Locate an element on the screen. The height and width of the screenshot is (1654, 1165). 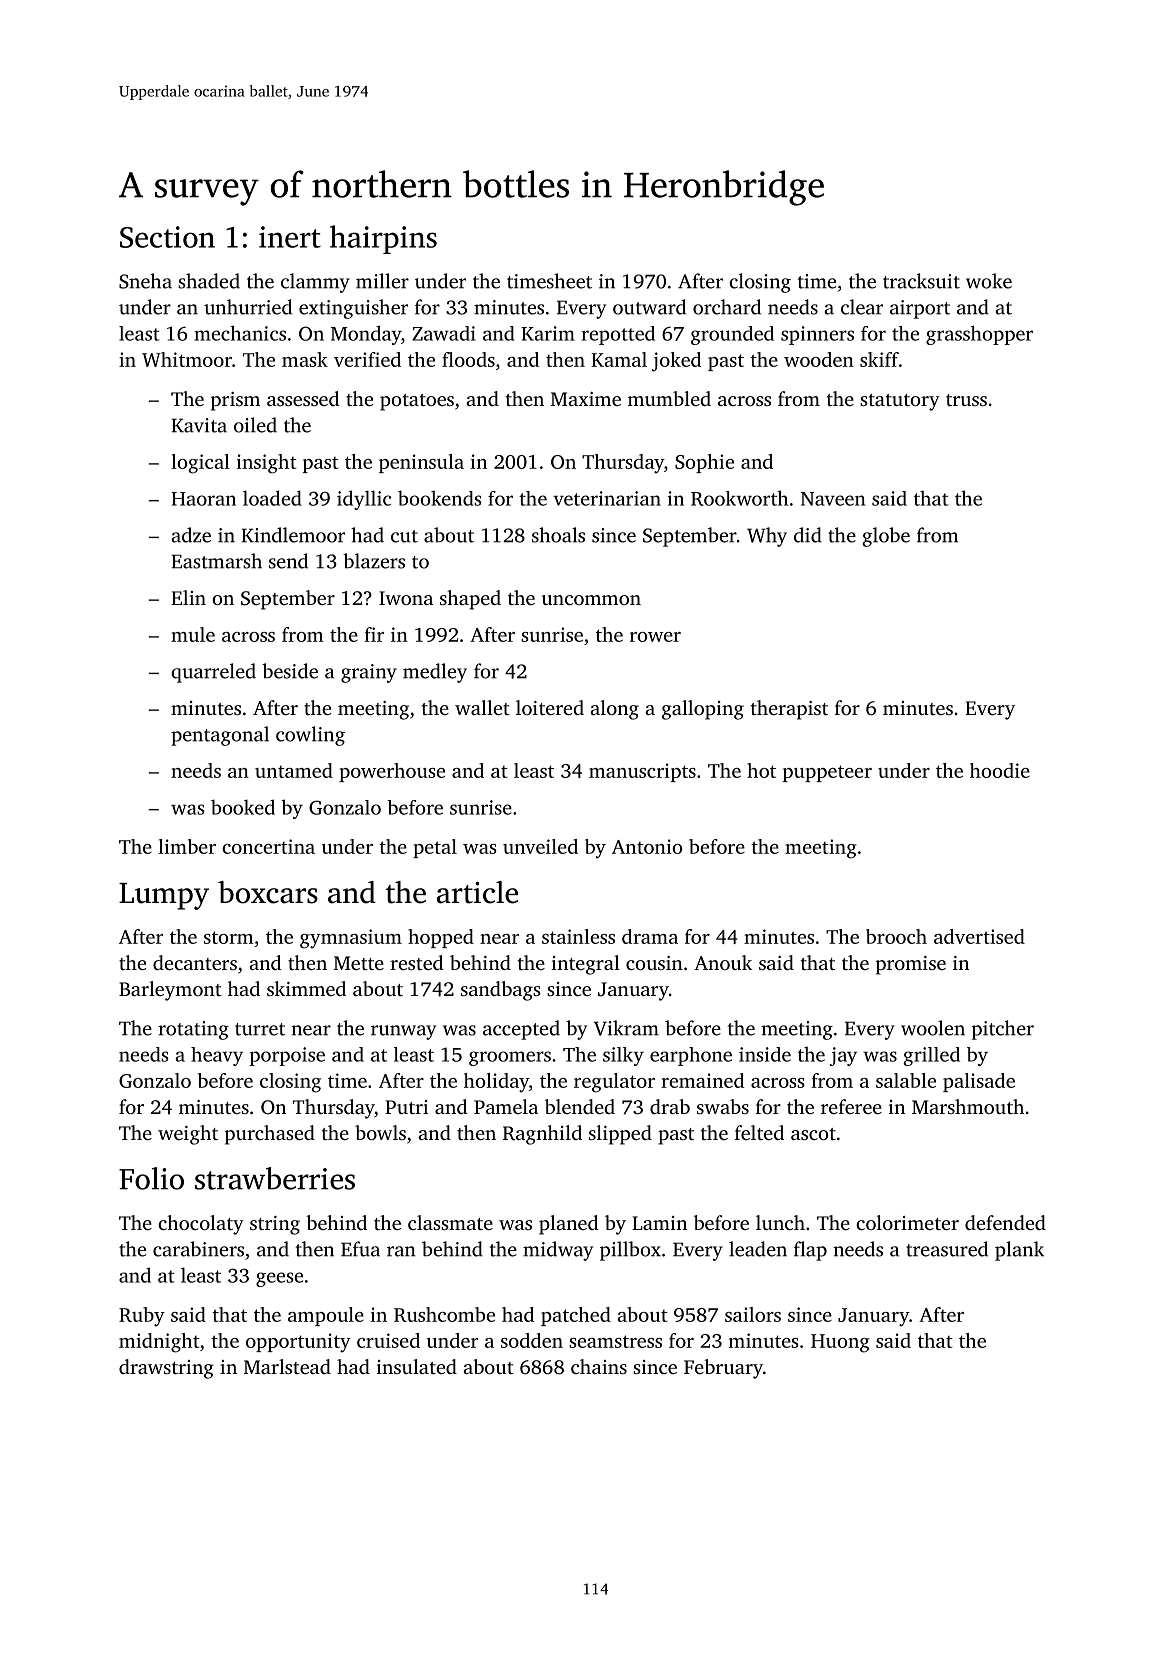
chains is located at coordinates (599, 1366).
